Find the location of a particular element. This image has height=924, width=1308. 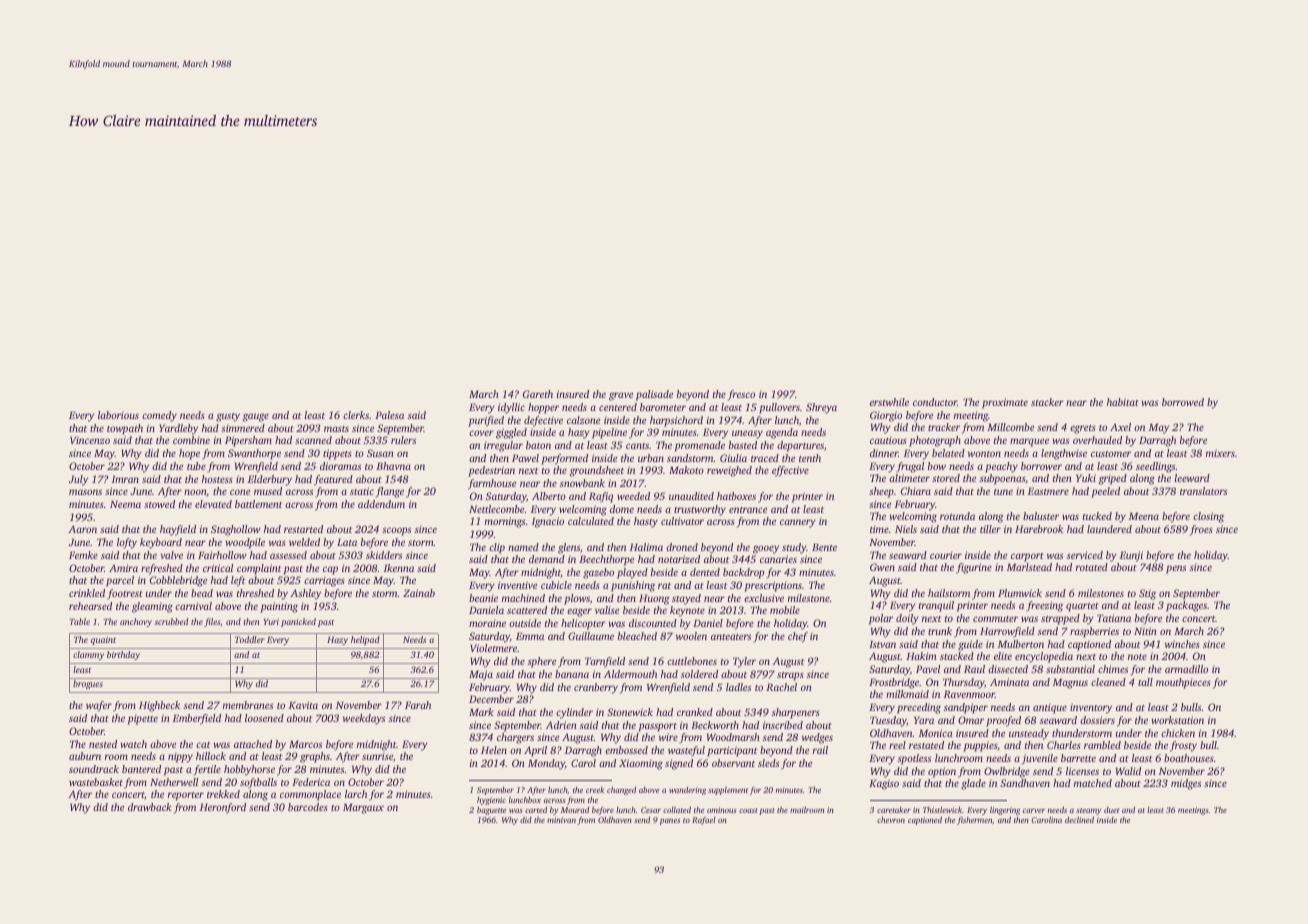

pedestrian is located at coordinates (491, 471).
